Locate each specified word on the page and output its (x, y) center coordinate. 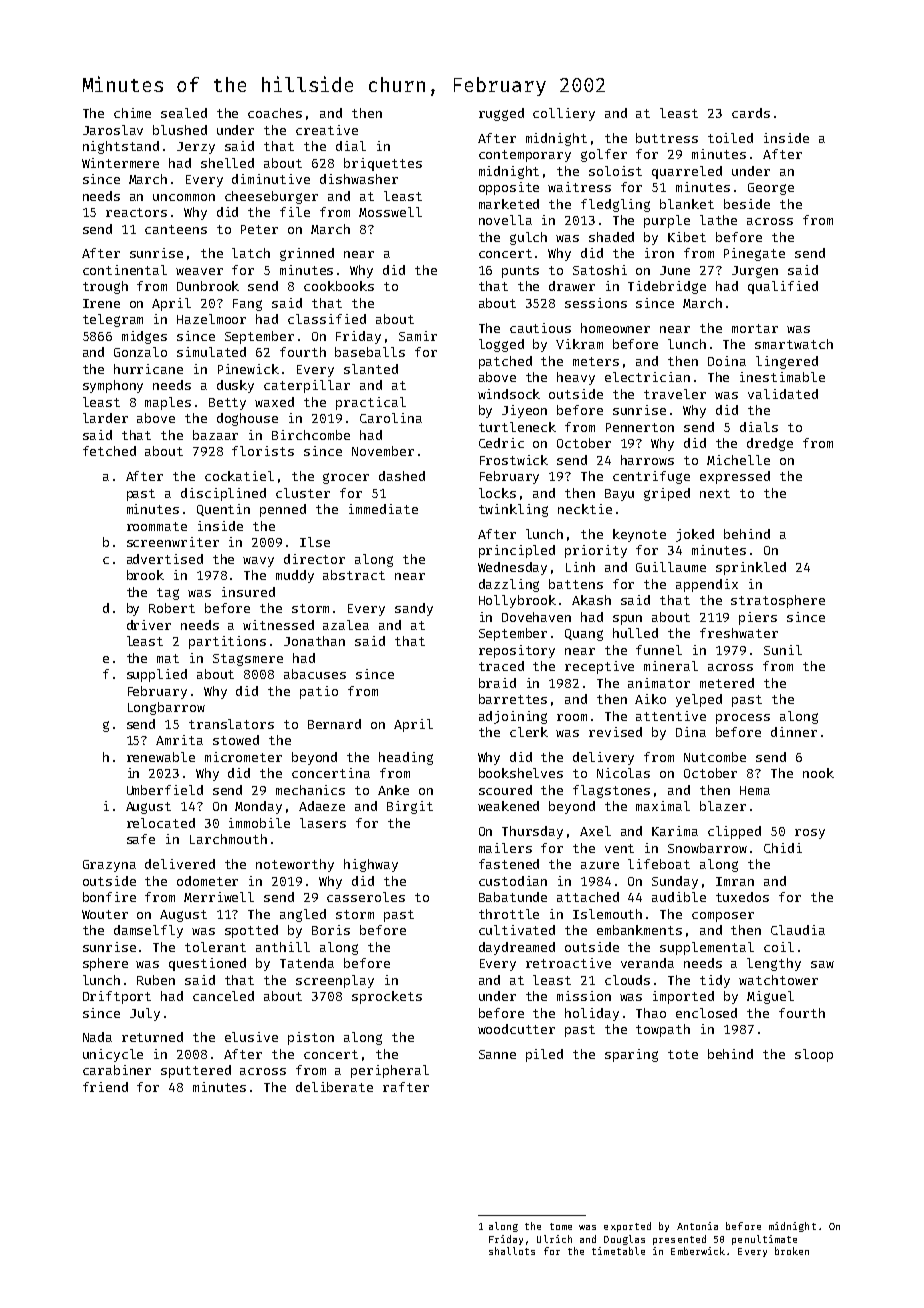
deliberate (334, 1087)
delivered (180, 864)
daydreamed (517, 948)
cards (751, 113)
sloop (814, 1055)
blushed (180, 130)
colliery (564, 114)
